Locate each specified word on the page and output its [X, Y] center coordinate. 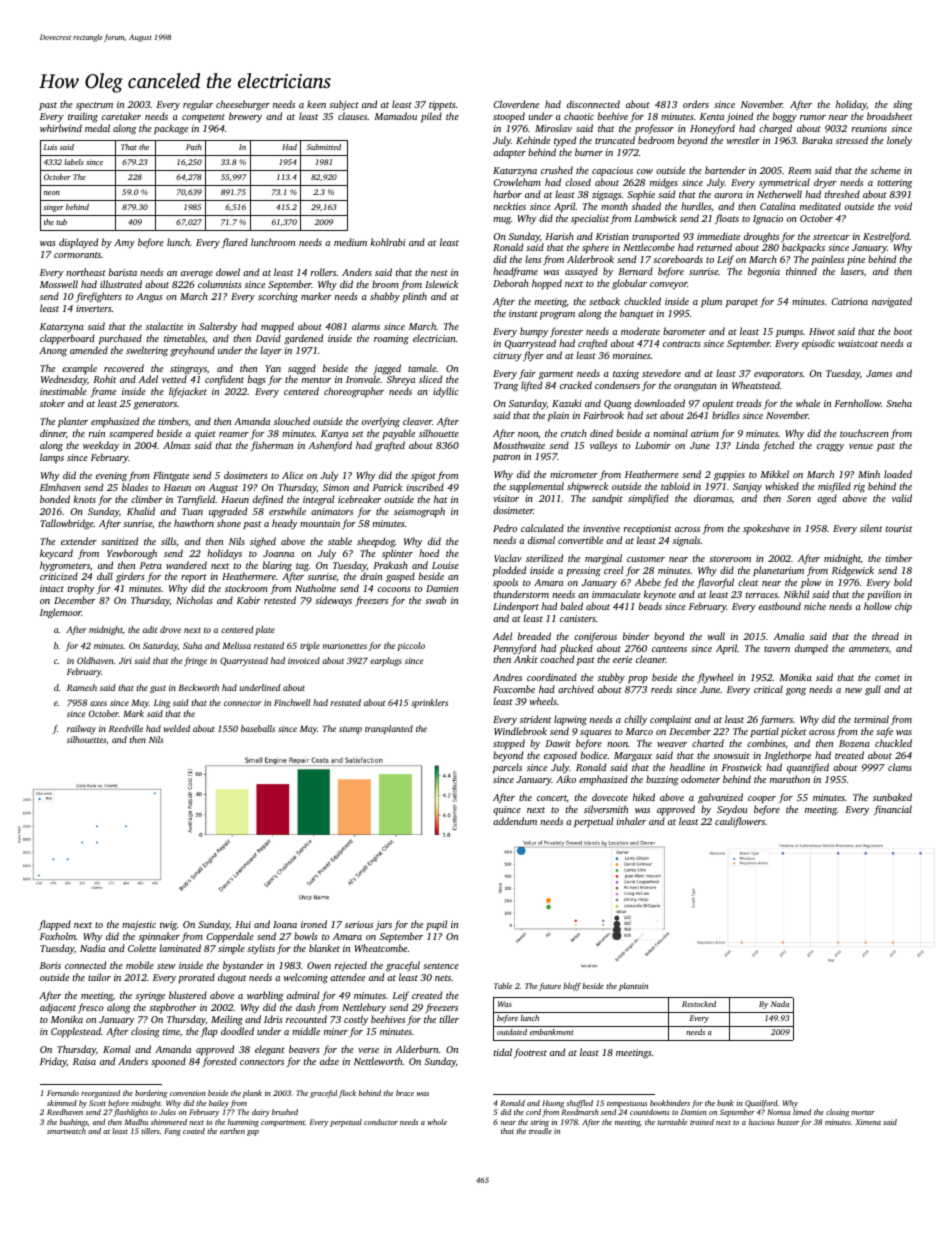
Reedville [126, 728]
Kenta [712, 116]
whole [437, 1122]
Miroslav [553, 128]
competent [203, 118]
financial [893, 810]
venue [861, 446]
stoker [52, 403]
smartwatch [66, 1131]
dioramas [713, 498]
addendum [515, 821]
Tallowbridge [67, 524]
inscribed [425, 487]
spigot [423, 477]
